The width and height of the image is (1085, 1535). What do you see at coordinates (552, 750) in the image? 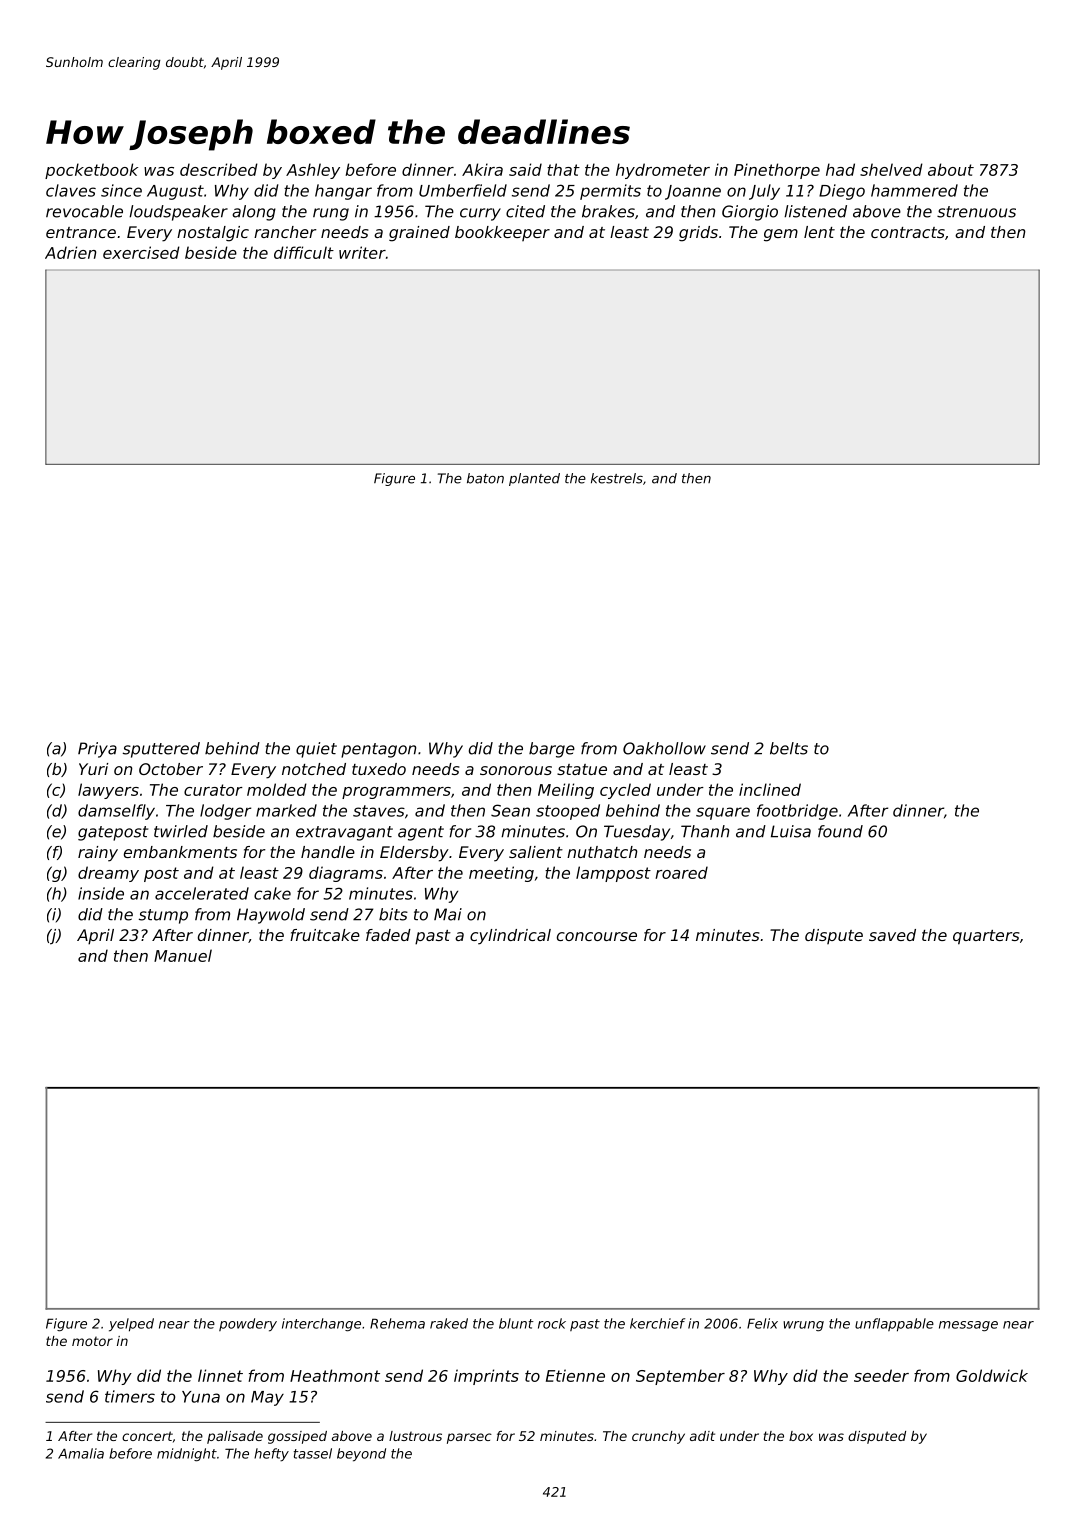
I see `barge` at bounding box center [552, 750].
